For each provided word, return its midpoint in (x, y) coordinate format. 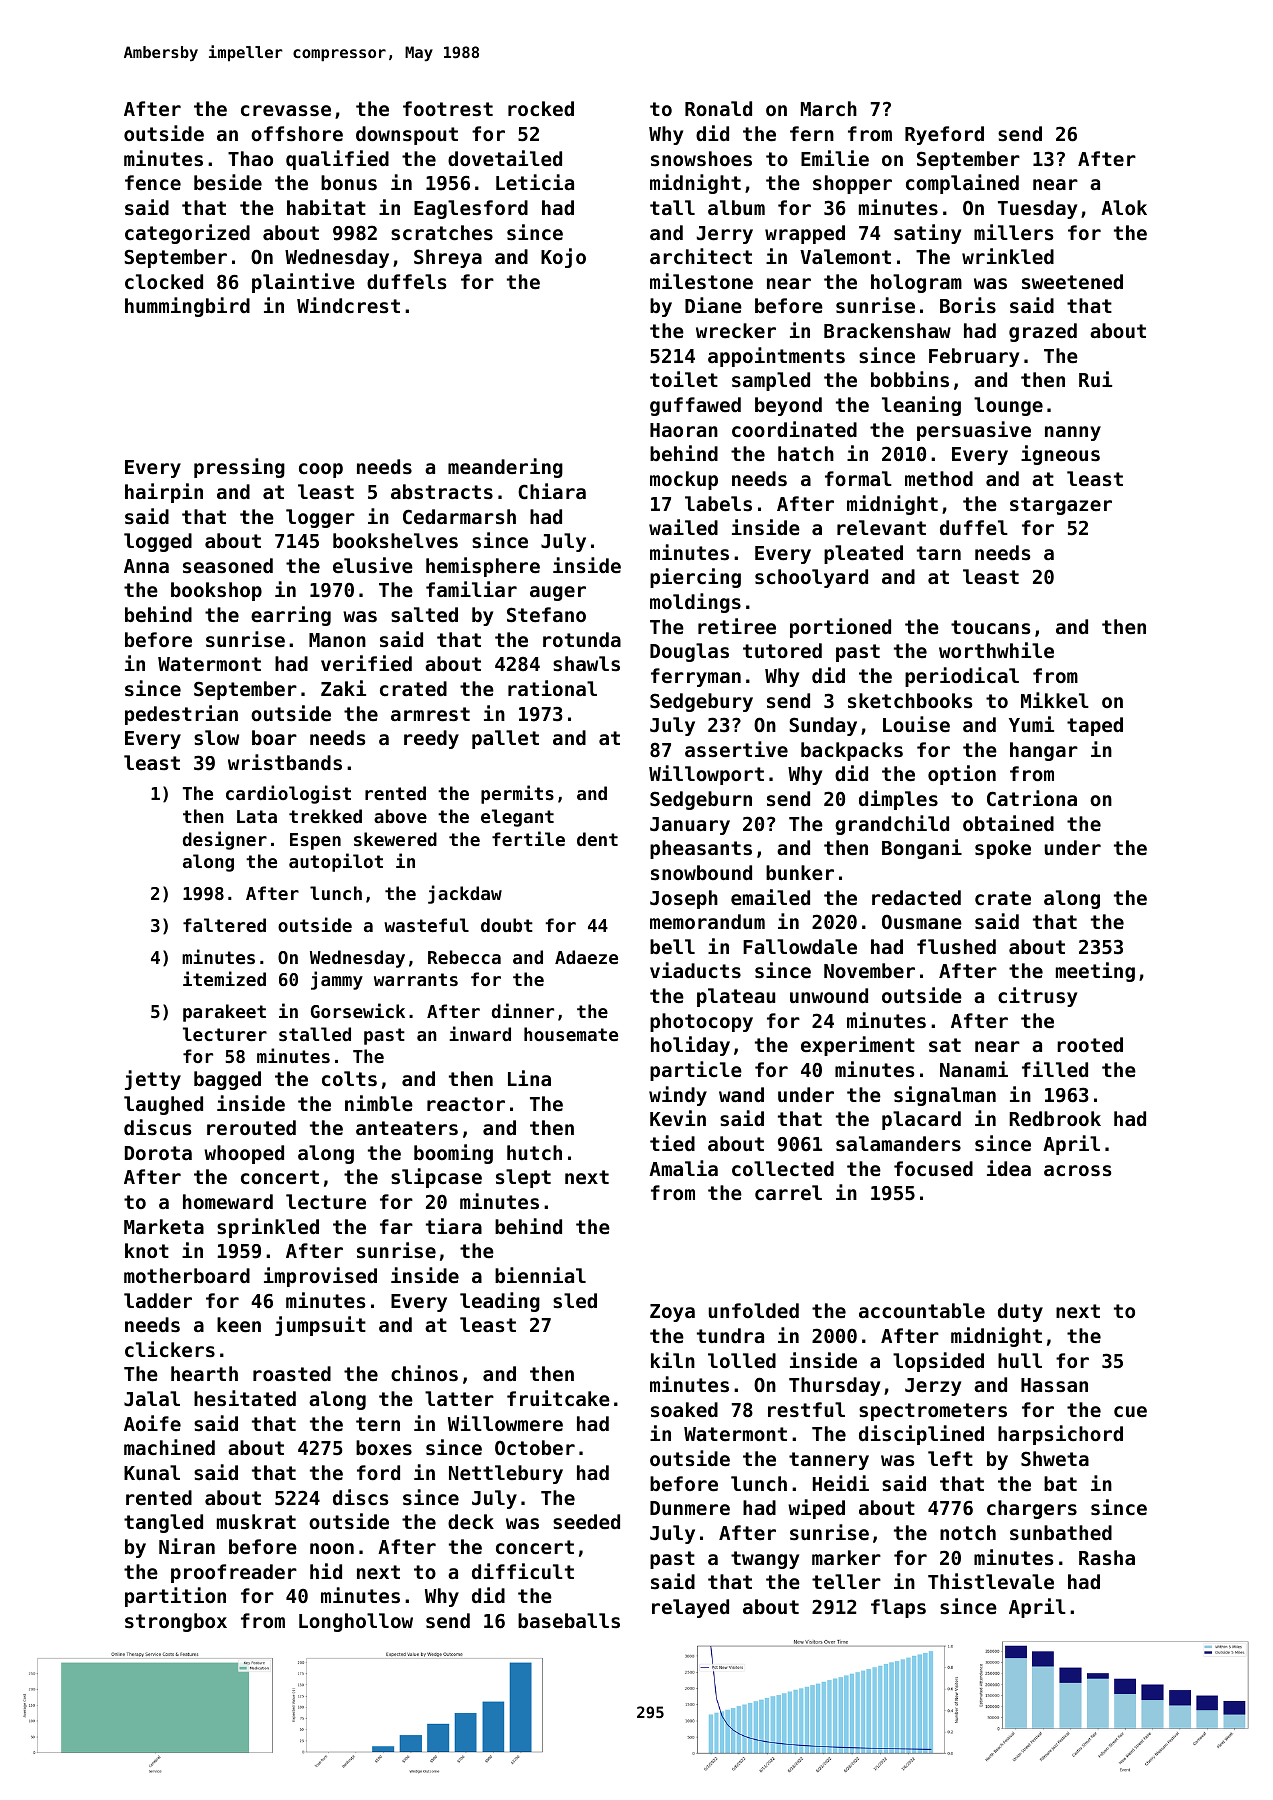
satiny (927, 234)
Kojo (563, 258)
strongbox (176, 1622)
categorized (187, 234)
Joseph (684, 899)
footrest (448, 108)
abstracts (442, 492)
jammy (337, 980)
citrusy (1037, 997)
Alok (1124, 207)
